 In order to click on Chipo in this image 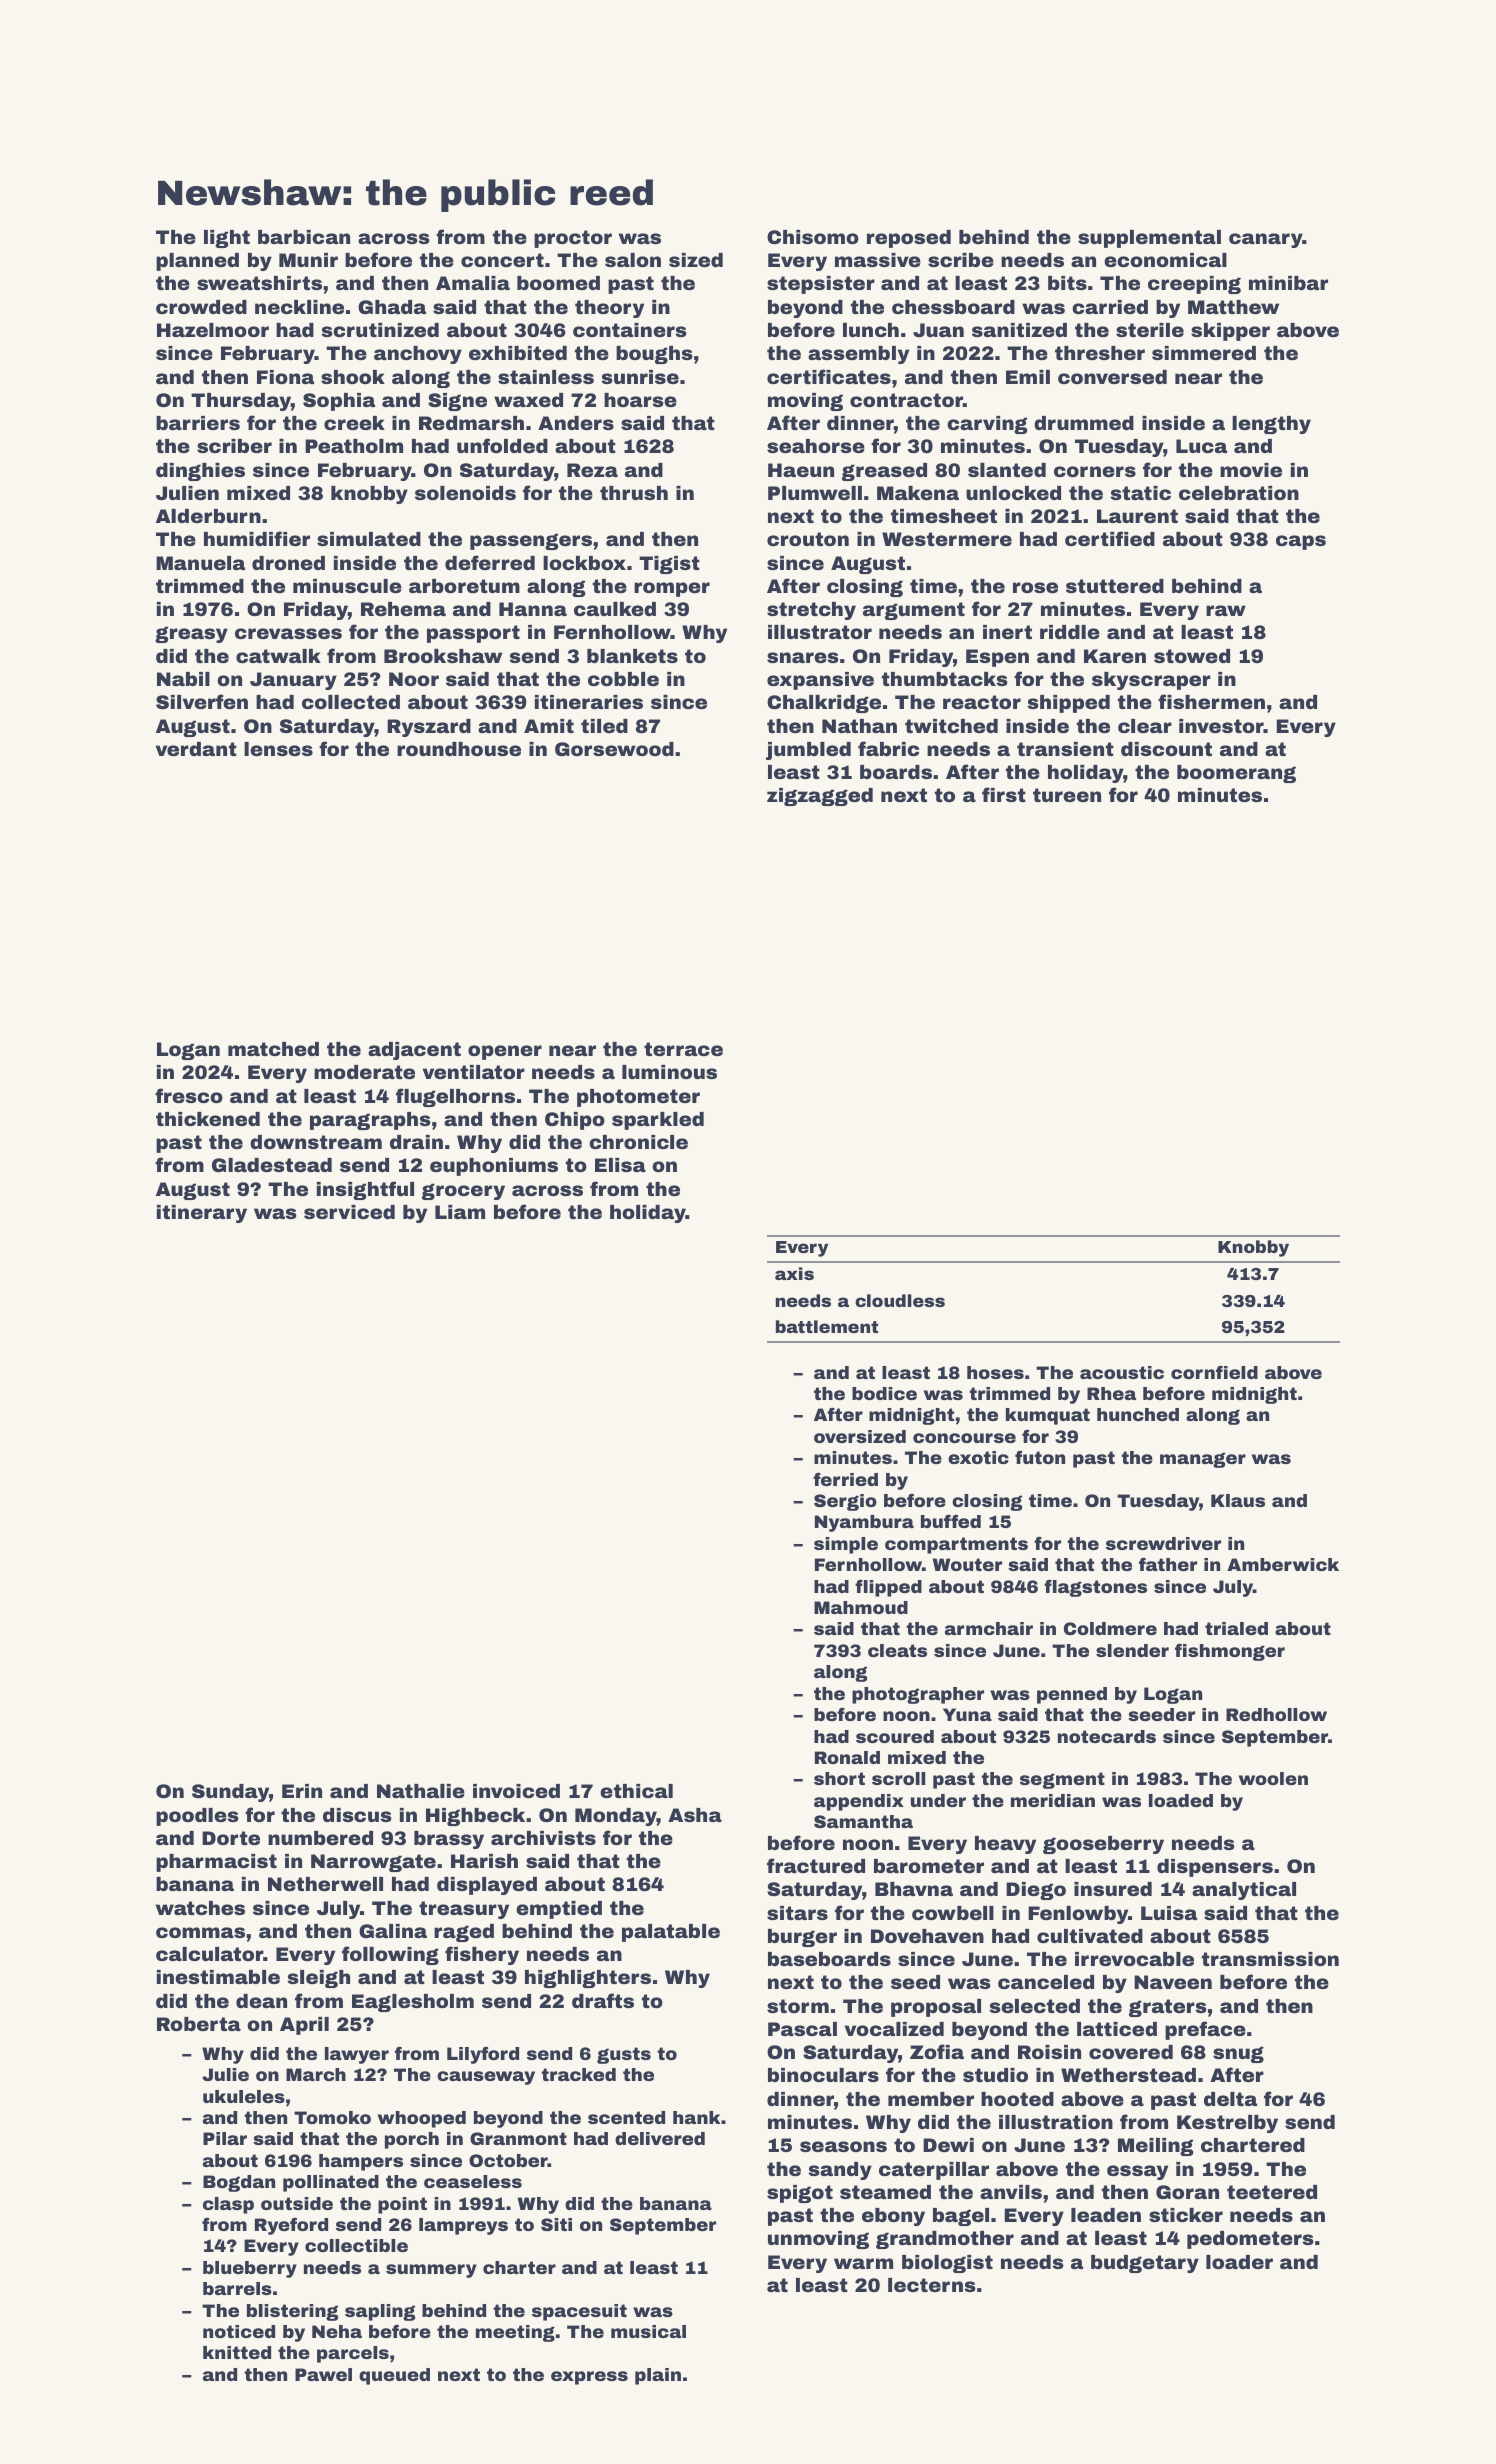, I will do `click(575, 1121)`.
